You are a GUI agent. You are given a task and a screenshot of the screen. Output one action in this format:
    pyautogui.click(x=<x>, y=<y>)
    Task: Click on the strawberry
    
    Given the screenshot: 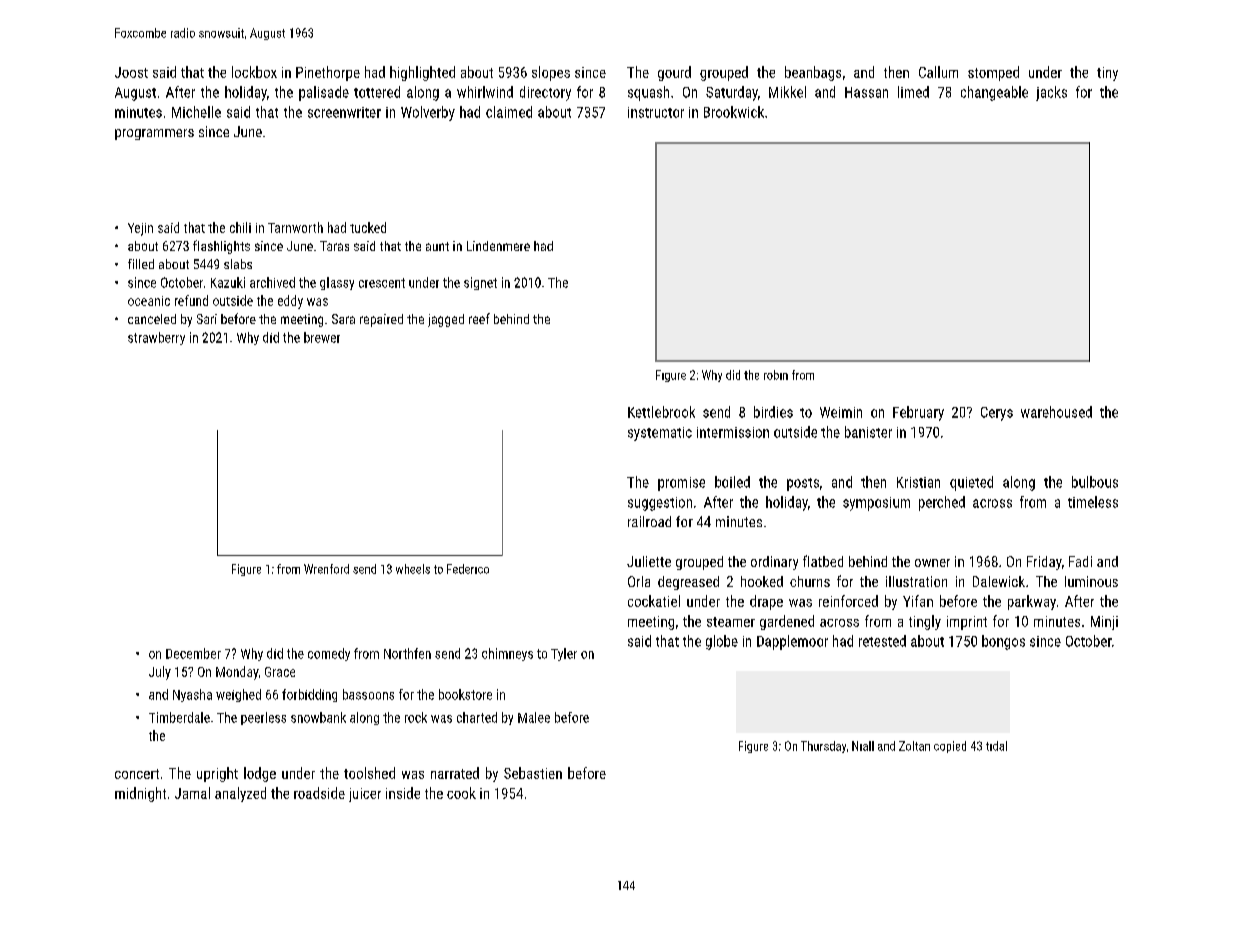 What is the action you would take?
    pyautogui.click(x=156, y=338)
